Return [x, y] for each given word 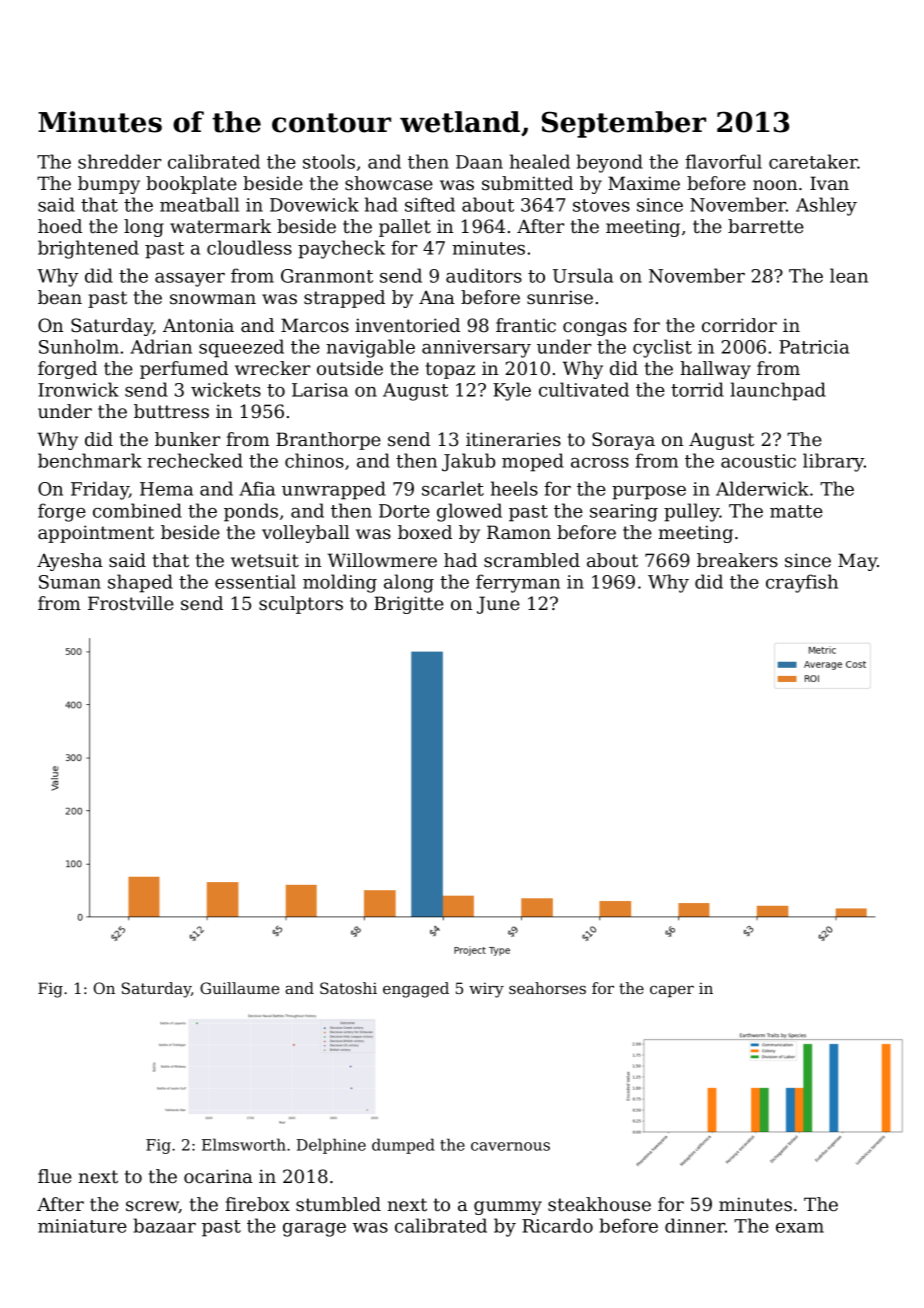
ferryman [518, 583]
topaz [450, 370]
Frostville [131, 603]
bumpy [109, 185]
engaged [416, 990]
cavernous [510, 1146]
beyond [609, 163]
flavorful [723, 161]
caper [672, 991]
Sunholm [79, 346]
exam [800, 1228]
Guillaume [239, 988]
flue [55, 1176]
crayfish [802, 583]
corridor [739, 325]
